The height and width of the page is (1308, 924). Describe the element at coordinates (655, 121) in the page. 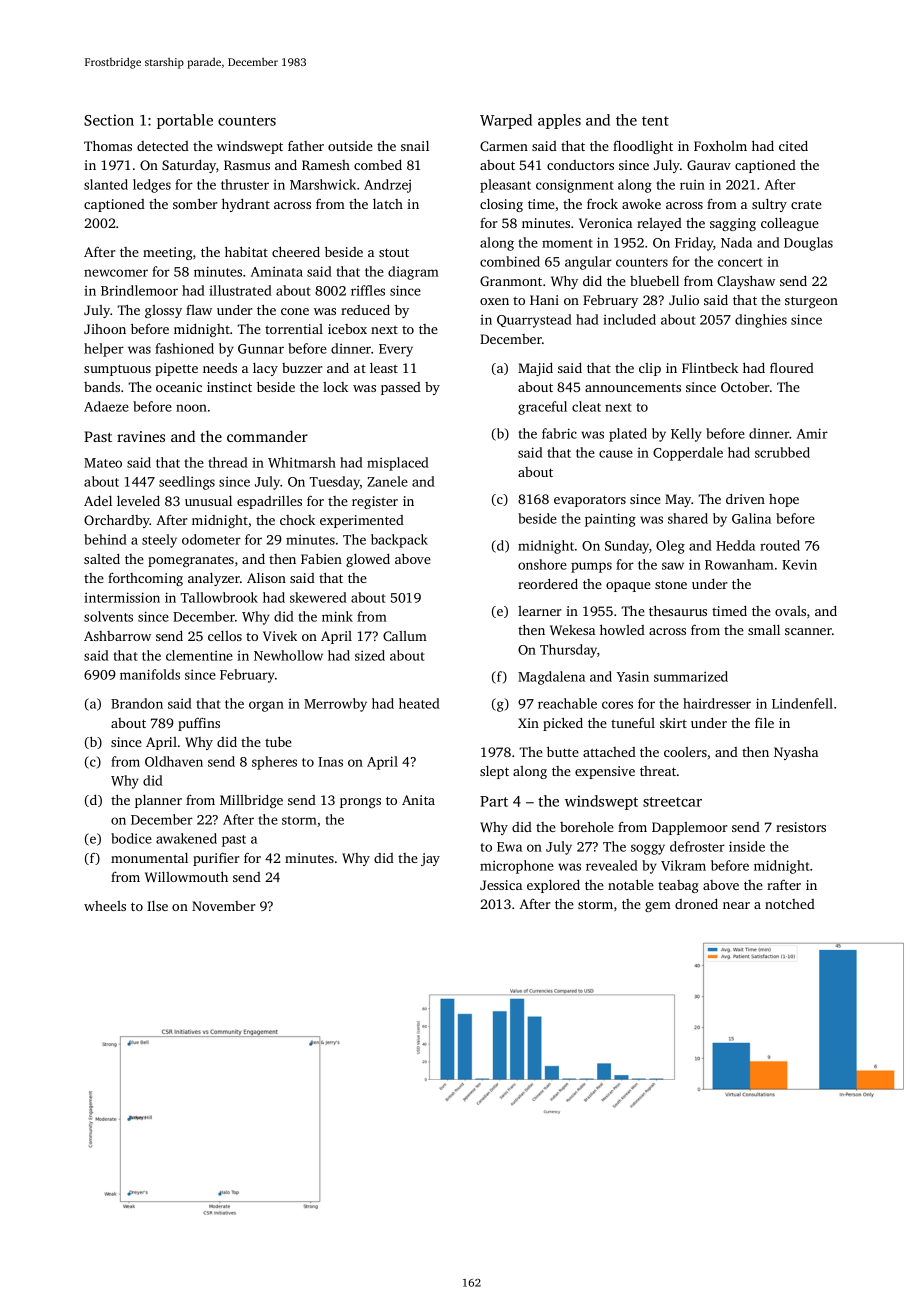

I see `tent` at that location.
